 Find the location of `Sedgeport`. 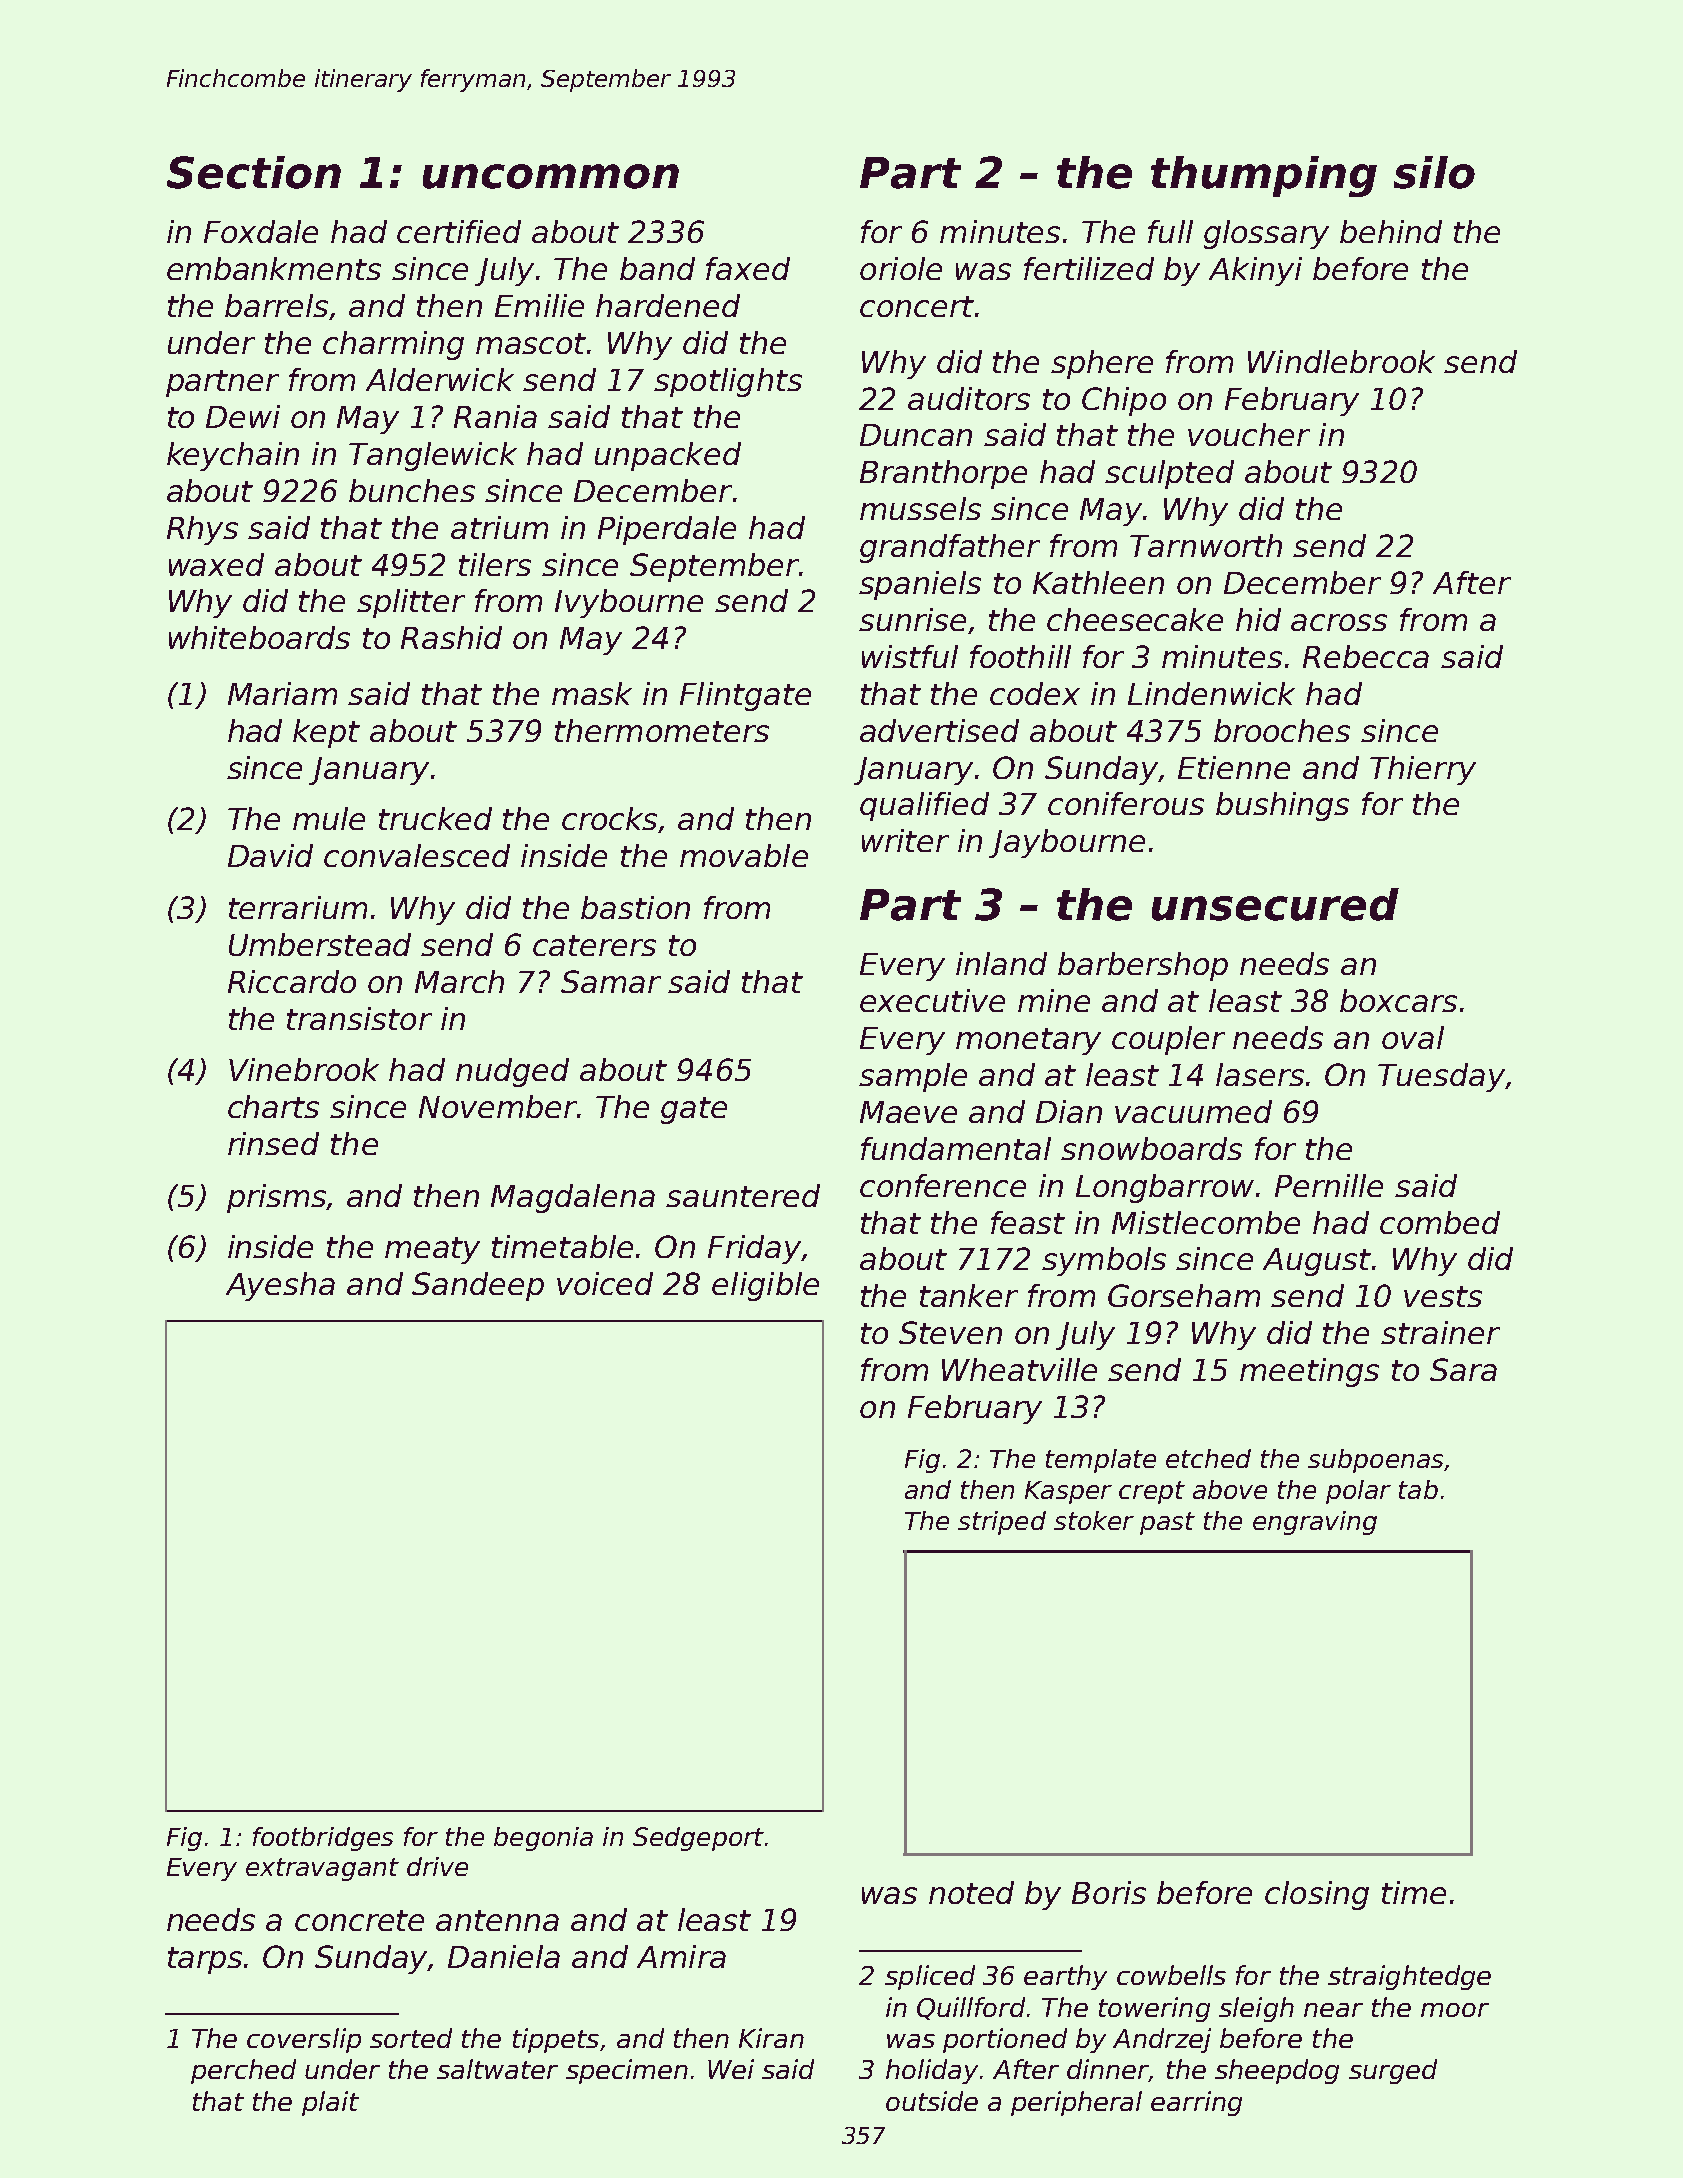

Sedgeport is located at coordinates (698, 1839).
